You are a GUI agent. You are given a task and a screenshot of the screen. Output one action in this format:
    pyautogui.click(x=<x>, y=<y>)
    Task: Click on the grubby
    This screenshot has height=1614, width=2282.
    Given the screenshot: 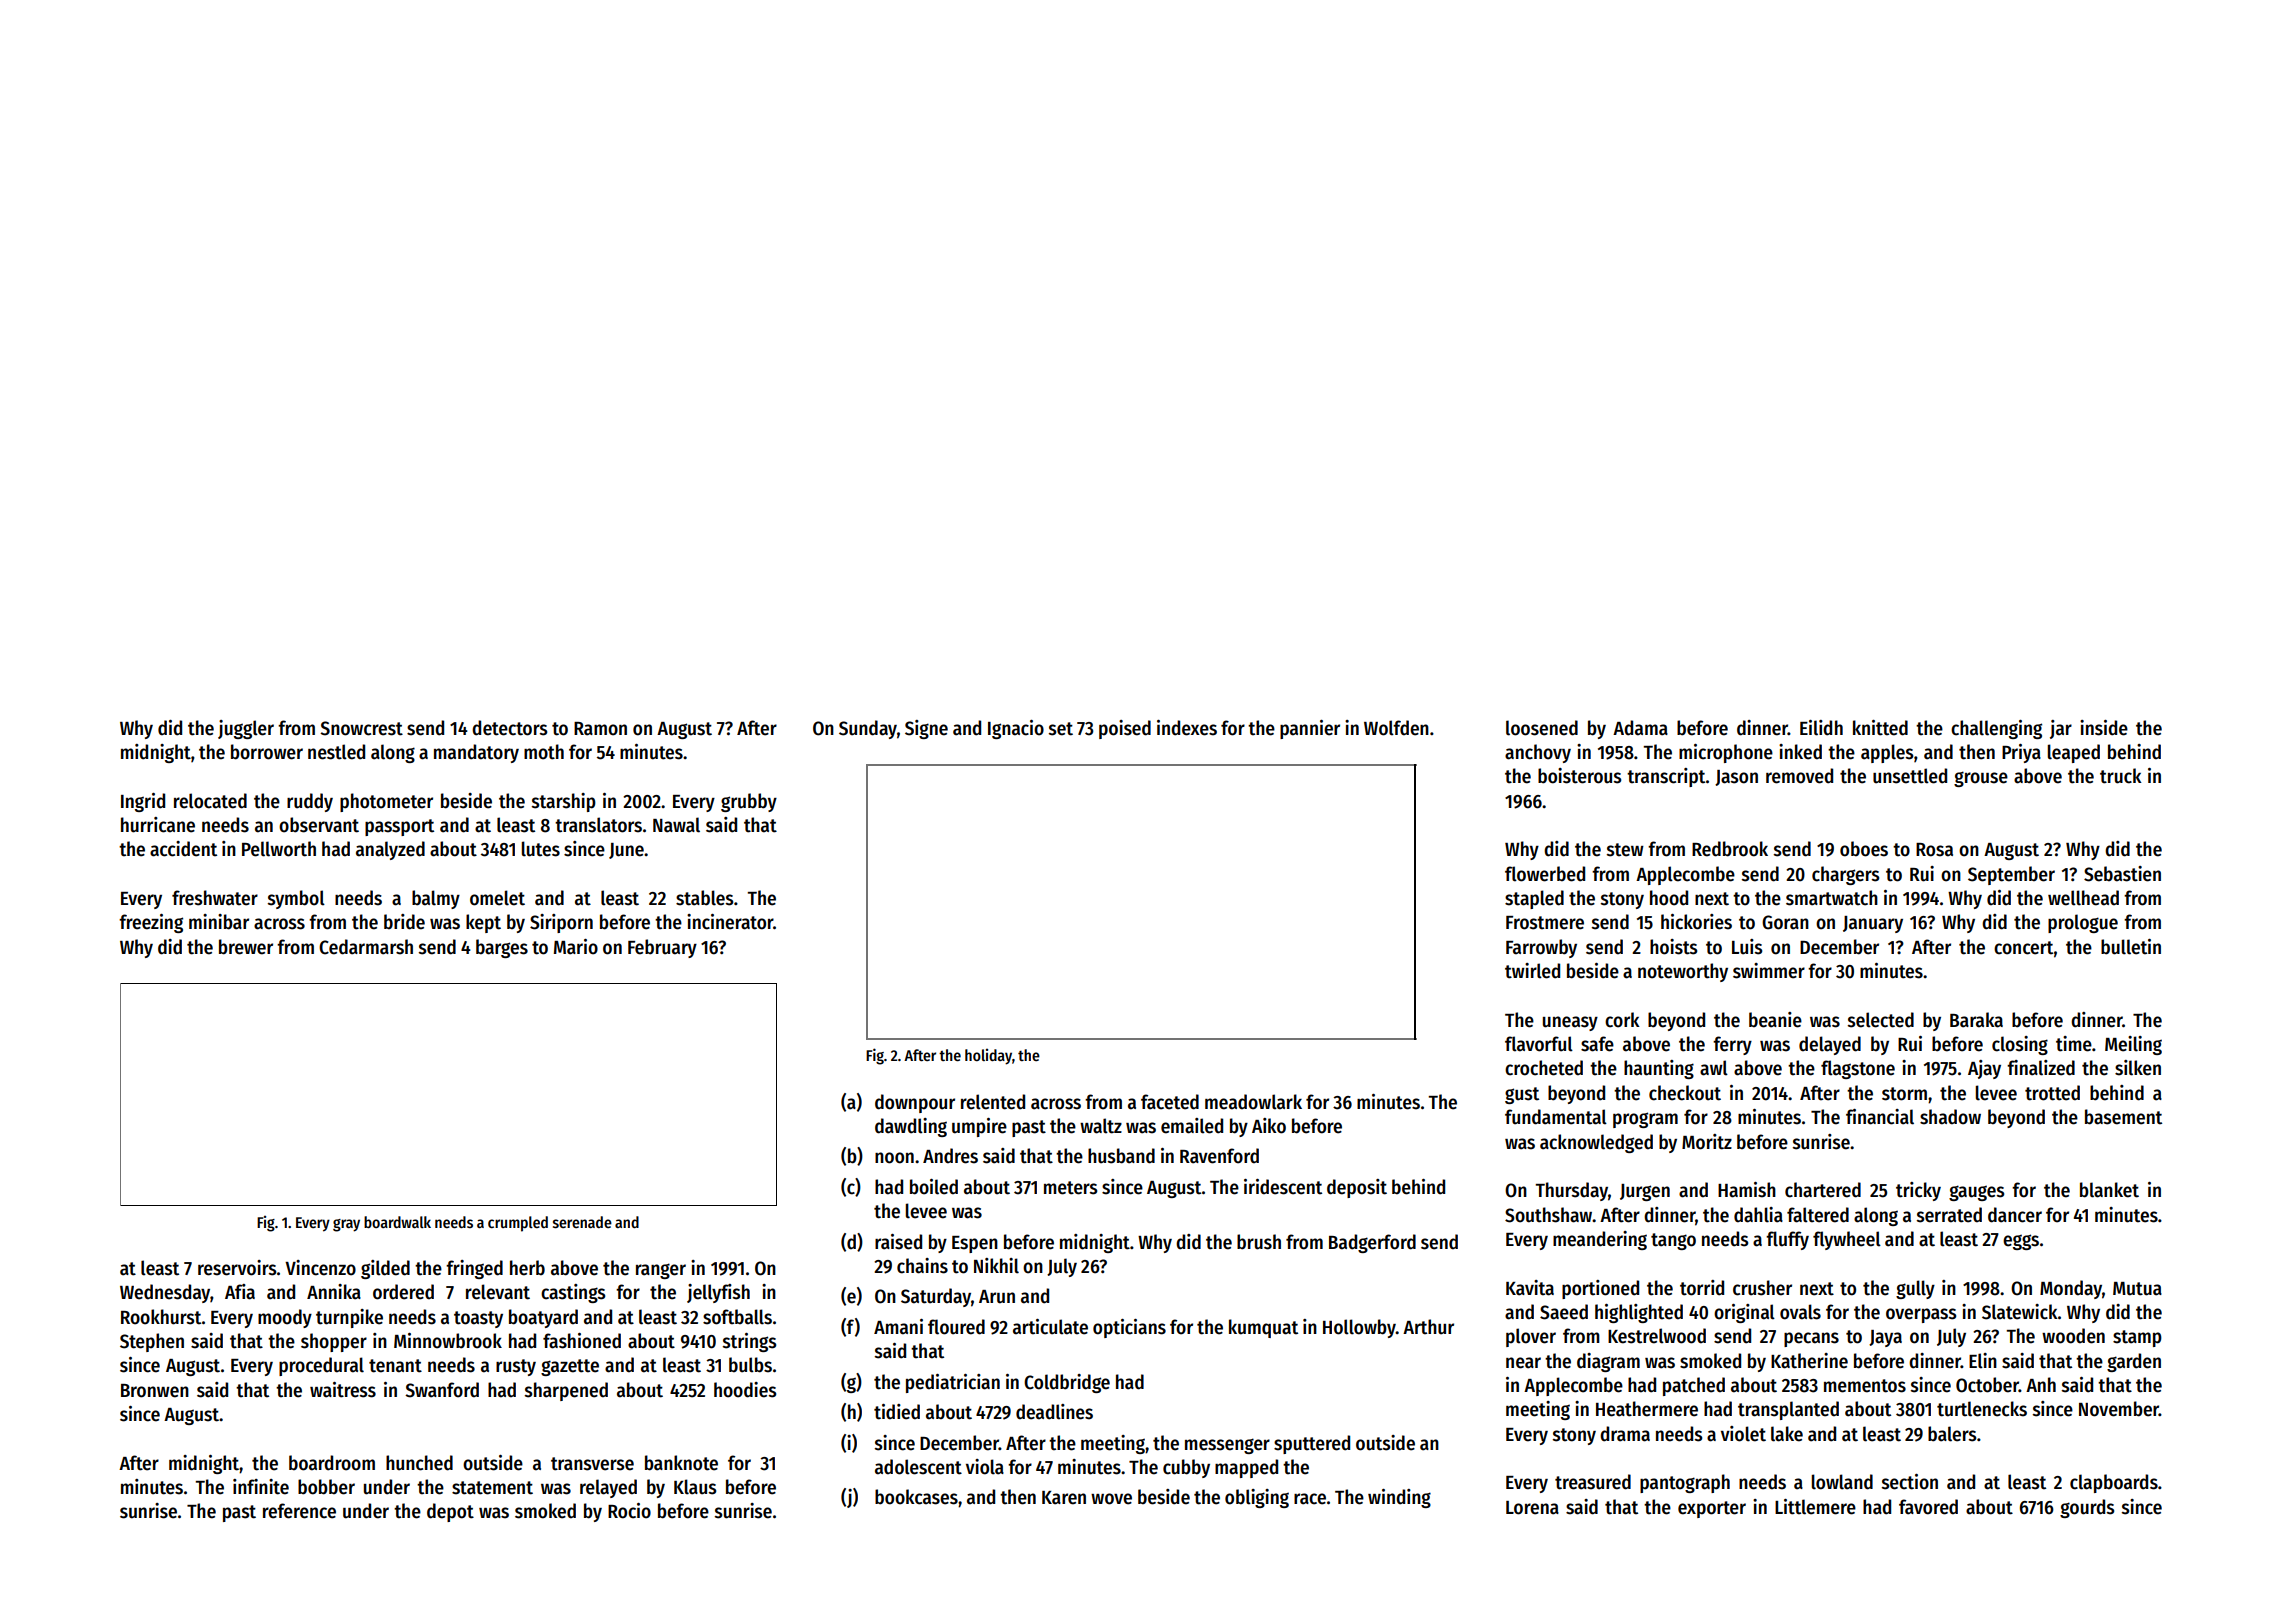 What is the action you would take?
    pyautogui.click(x=749, y=802)
